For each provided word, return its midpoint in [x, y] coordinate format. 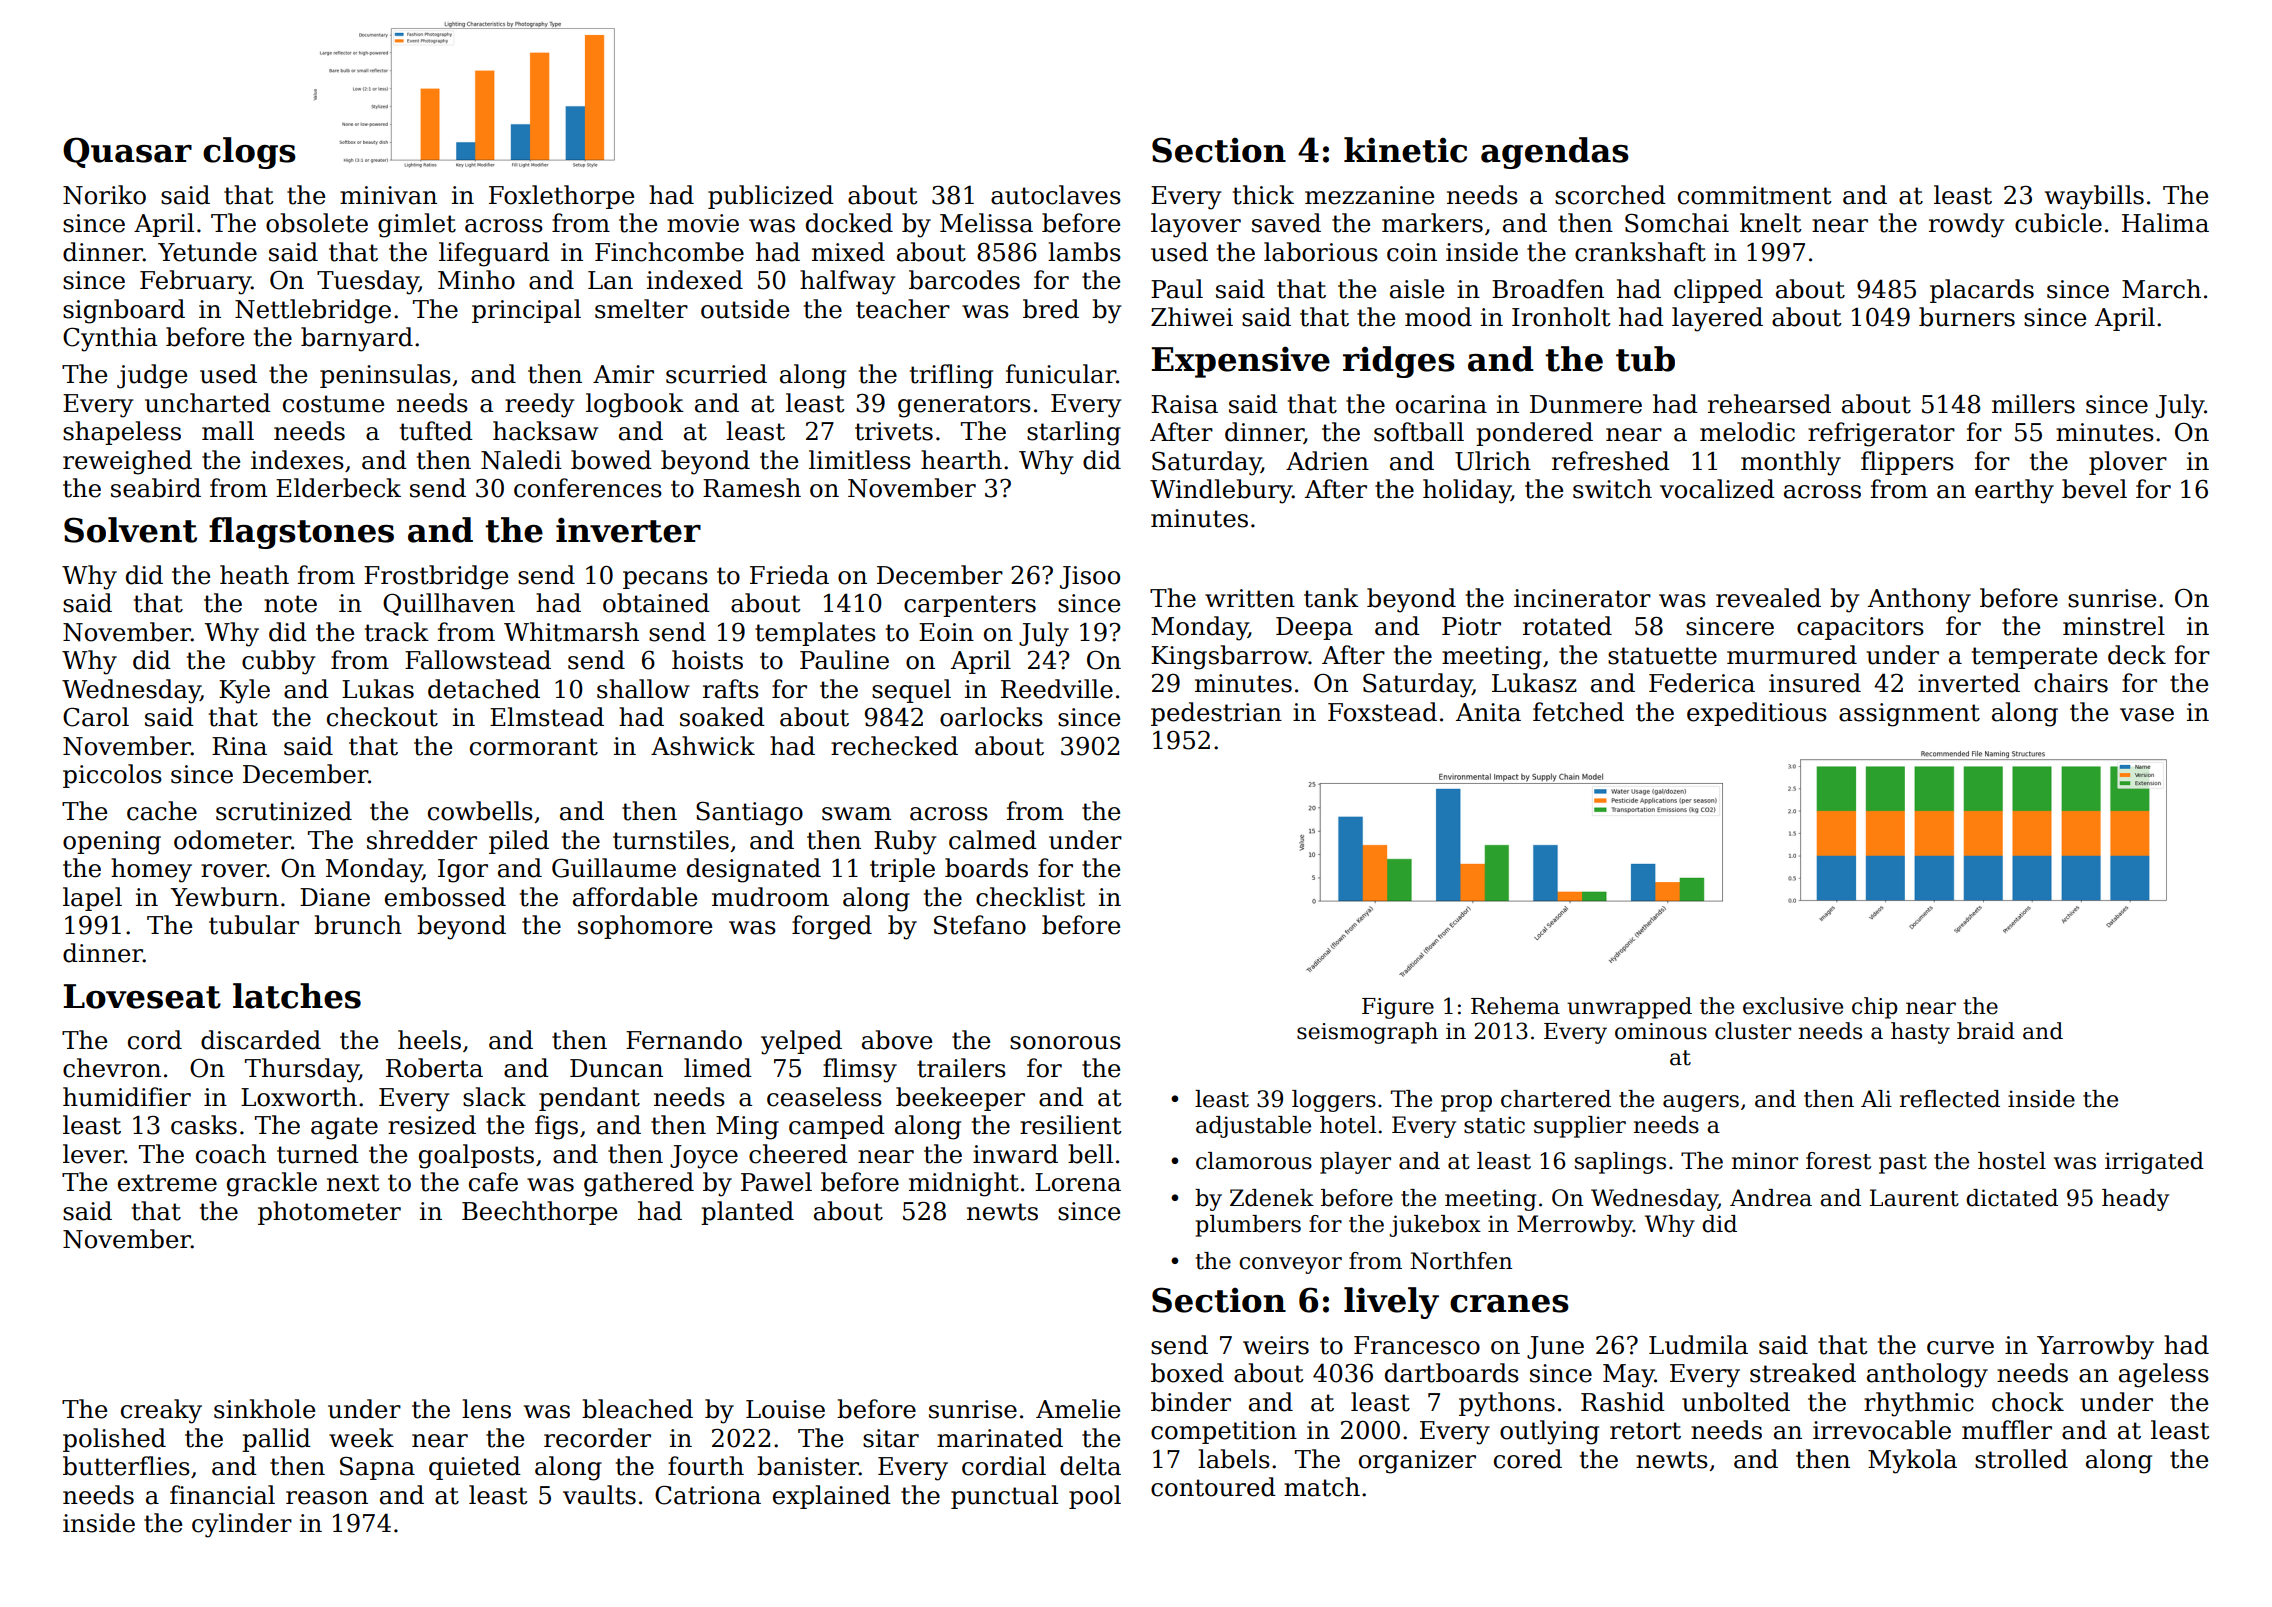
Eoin [946, 632]
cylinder [242, 1525]
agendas [1555, 153]
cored [1528, 1459]
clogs [249, 153]
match [1322, 1487]
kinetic [1405, 150]
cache [162, 811]
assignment [1909, 715]
